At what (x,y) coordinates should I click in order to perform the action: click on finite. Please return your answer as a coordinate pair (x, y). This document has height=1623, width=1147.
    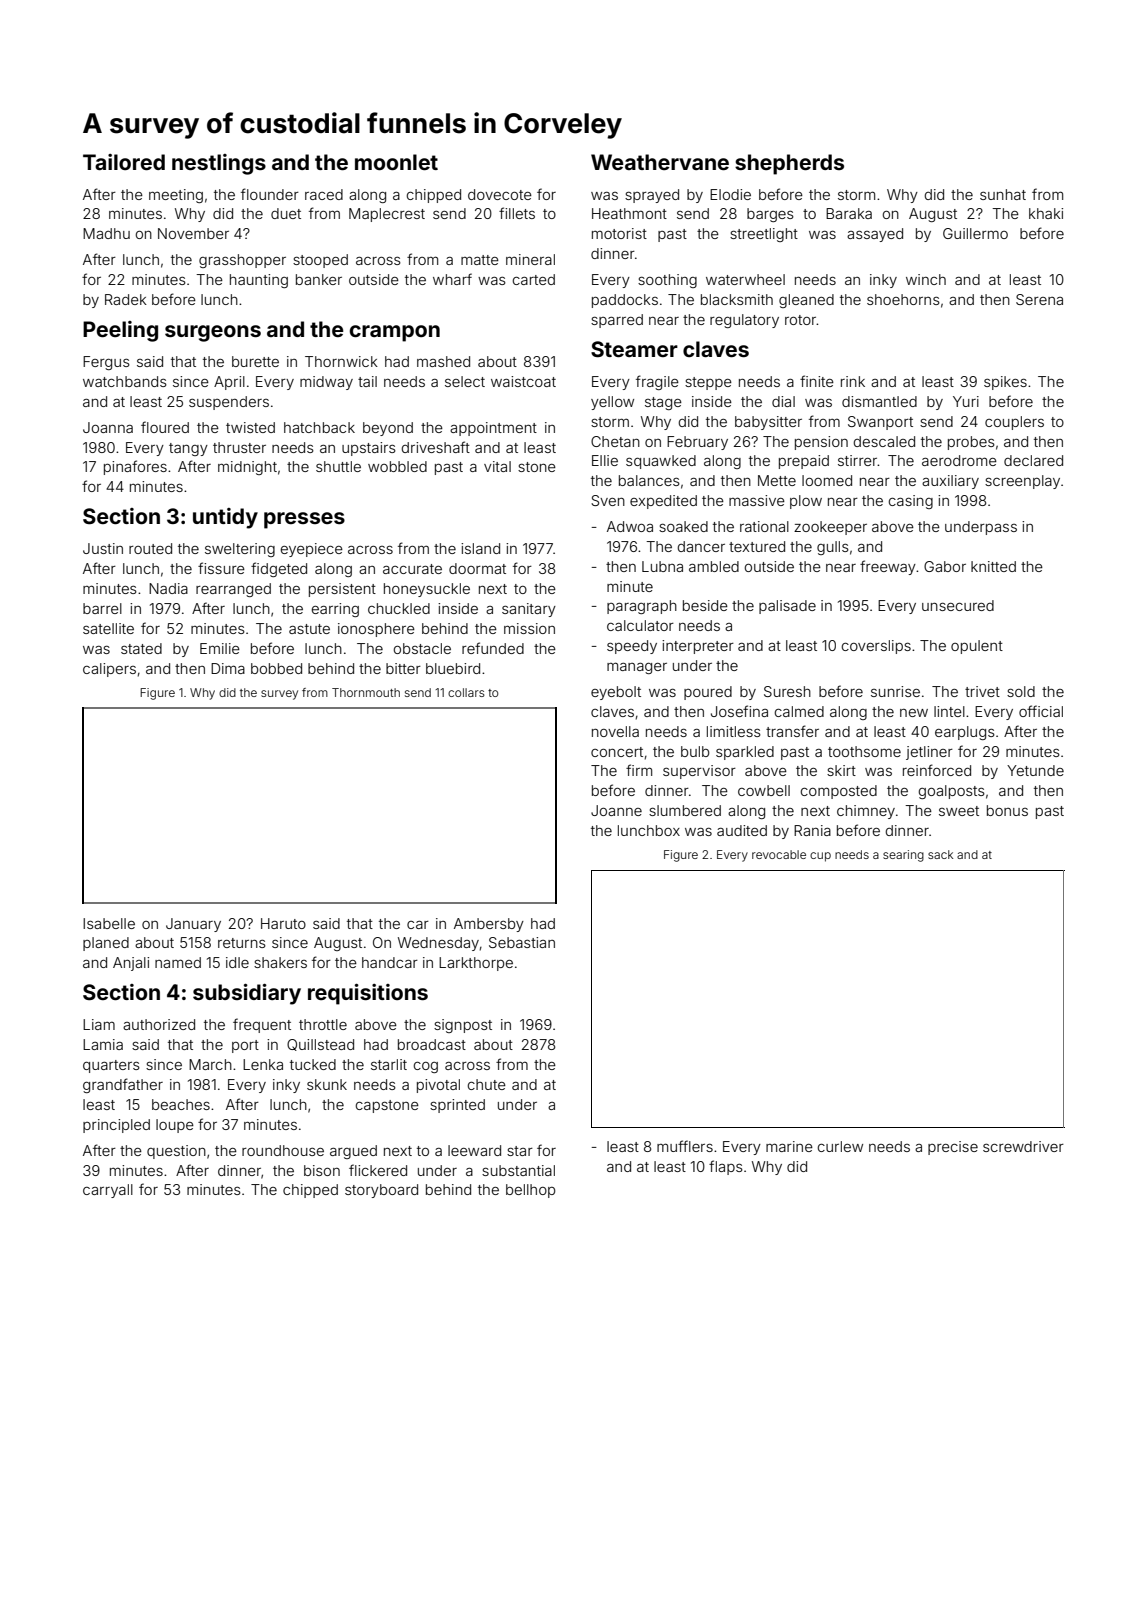
    Looking at the image, I should click on (817, 381).
